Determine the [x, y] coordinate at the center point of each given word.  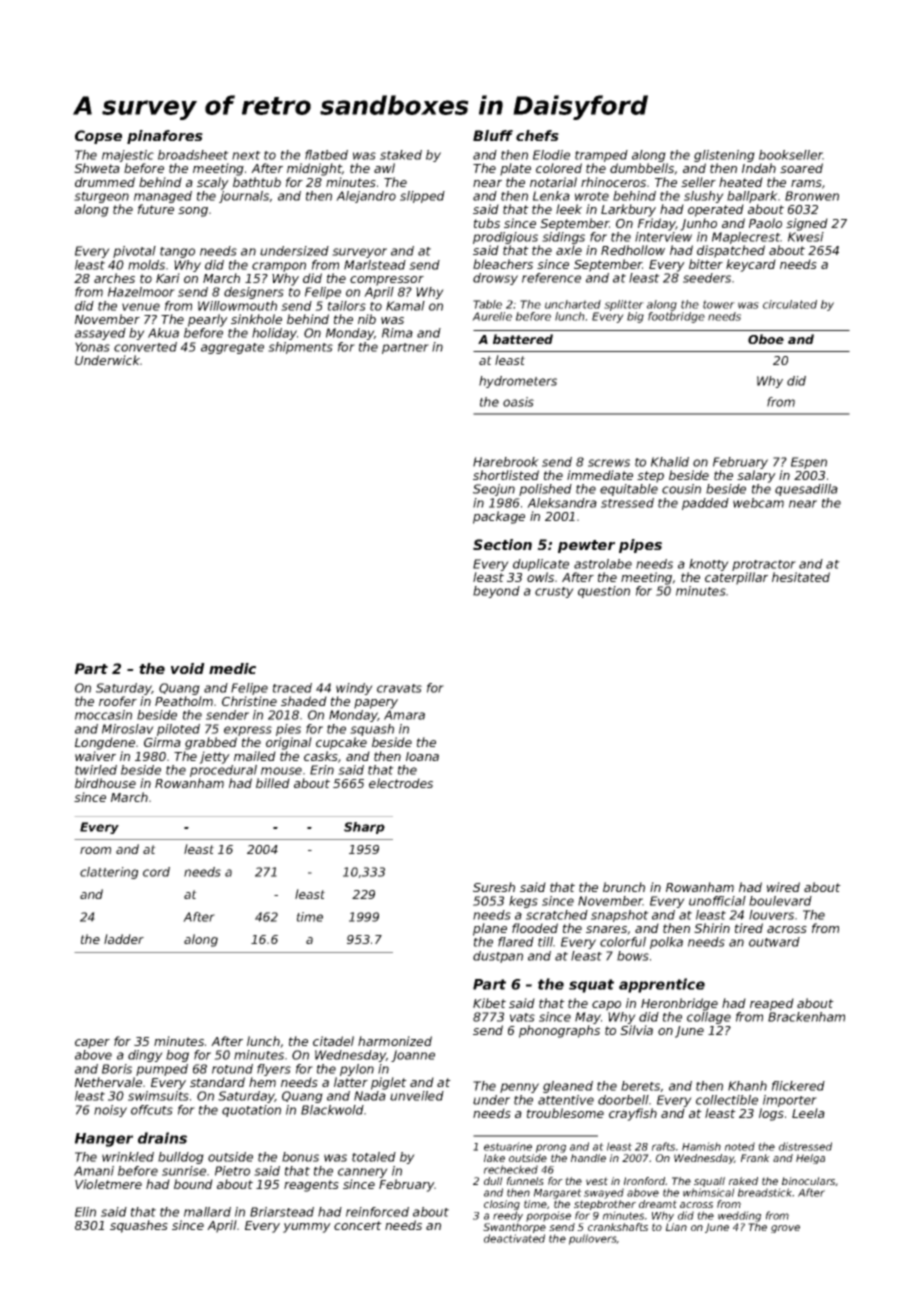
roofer [118, 701]
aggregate [232, 348]
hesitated [801, 577]
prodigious [505, 238]
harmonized [395, 1041]
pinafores [165, 137]
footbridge [676, 317]
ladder [124, 939]
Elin [85, 1212]
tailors [347, 306]
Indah [759, 168]
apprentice [662, 985]
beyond [496, 592]
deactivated [514, 1238]
